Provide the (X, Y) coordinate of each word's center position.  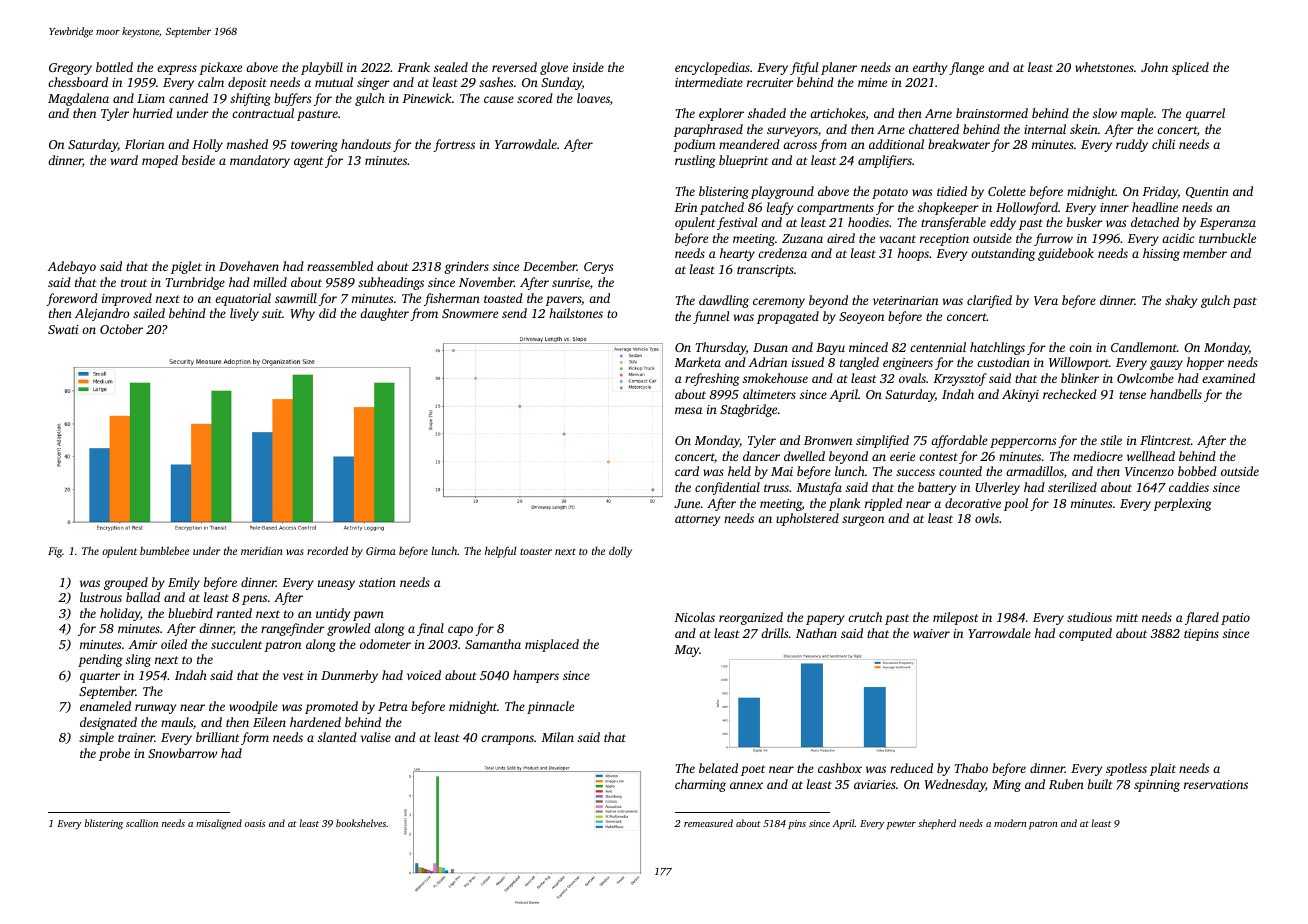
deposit (247, 83)
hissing (1161, 254)
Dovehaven (249, 266)
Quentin (1207, 192)
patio (1235, 619)
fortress (454, 145)
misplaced (552, 645)
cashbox (840, 768)
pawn (368, 616)
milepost (956, 618)
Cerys (598, 268)
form (255, 738)
